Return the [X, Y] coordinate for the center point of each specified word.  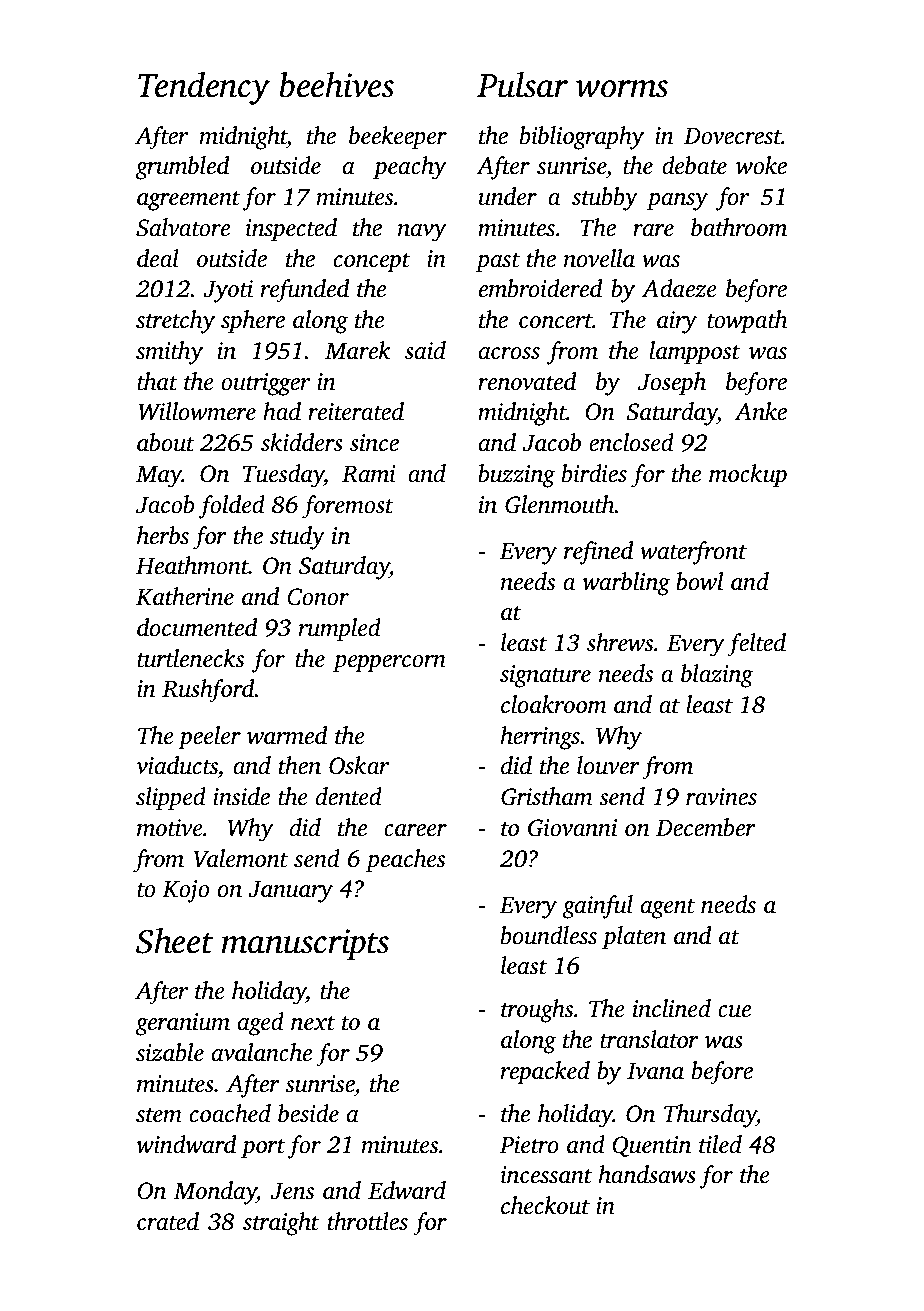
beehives [336, 85]
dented [349, 796]
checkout [545, 1205]
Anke [760, 411]
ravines [721, 797]
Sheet [174, 941]
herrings [540, 738]
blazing [717, 676]
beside [308, 1113]
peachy [409, 168]
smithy [169, 353]
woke [761, 165]
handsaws [647, 1174]
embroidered [540, 288]
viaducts [177, 767]
